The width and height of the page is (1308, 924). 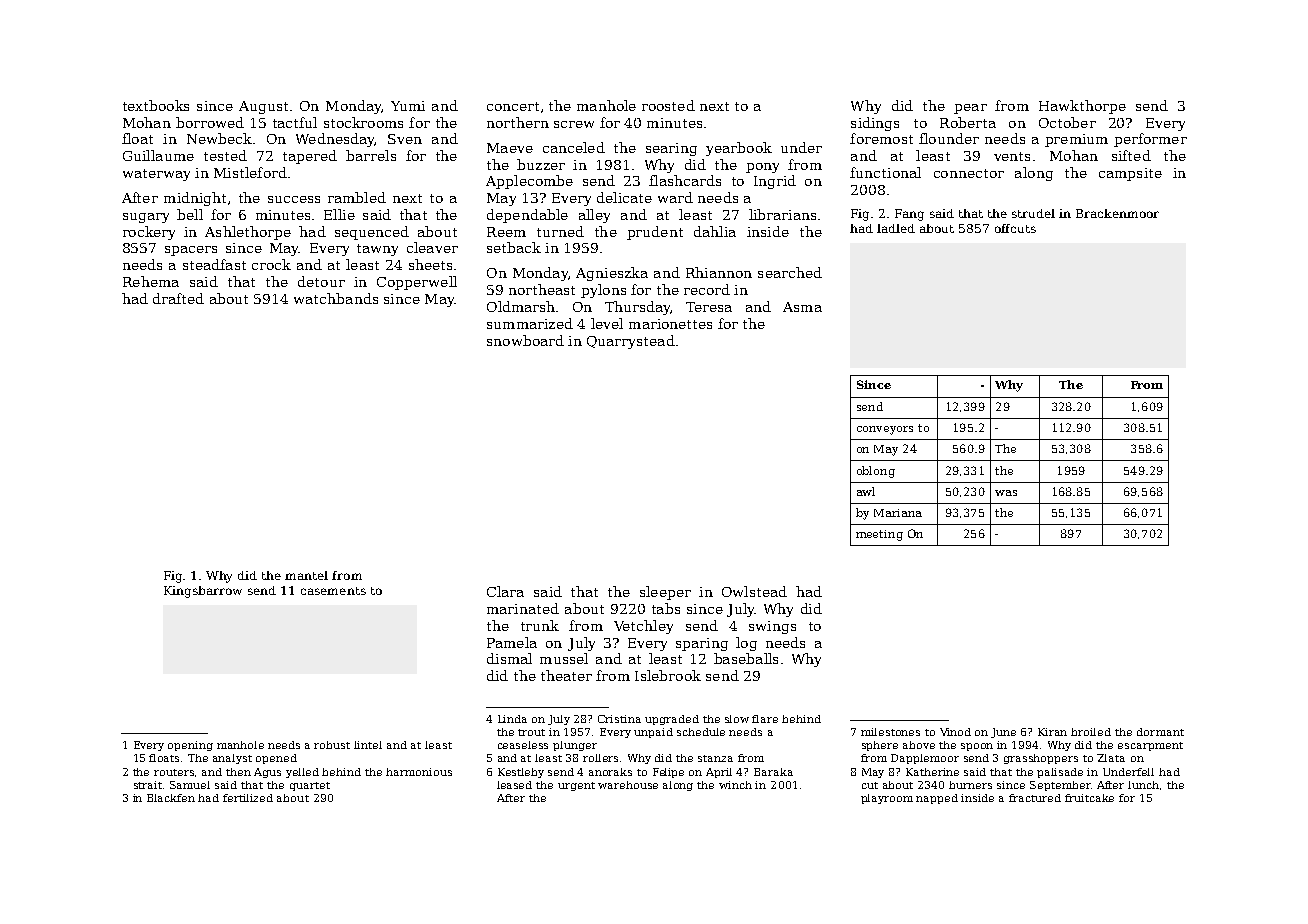 What do you see at coordinates (1006, 493) in the page?
I see `was` at bounding box center [1006, 493].
